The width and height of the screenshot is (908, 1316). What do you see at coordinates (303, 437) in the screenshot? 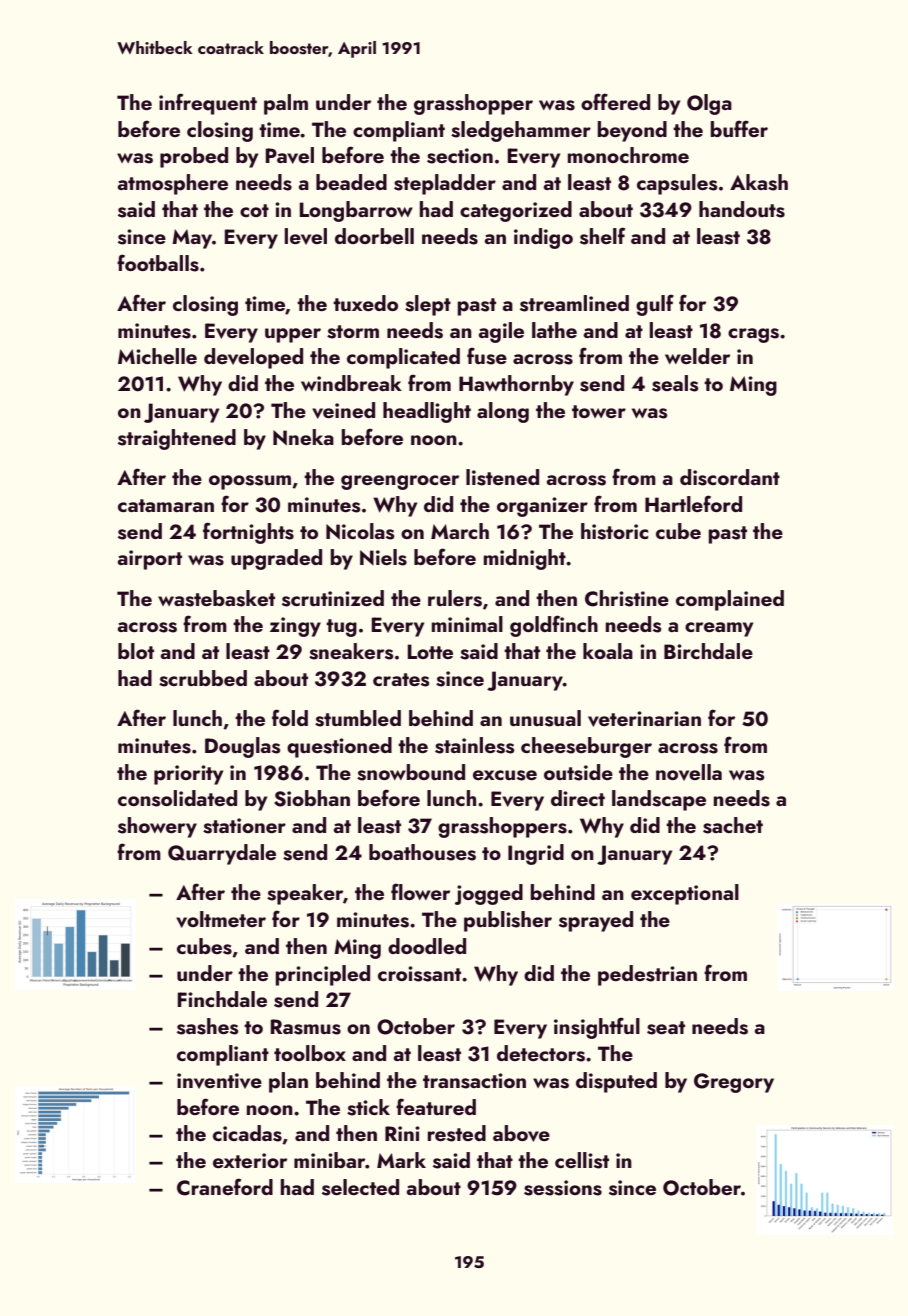
I see `Nneka` at bounding box center [303, 437].
